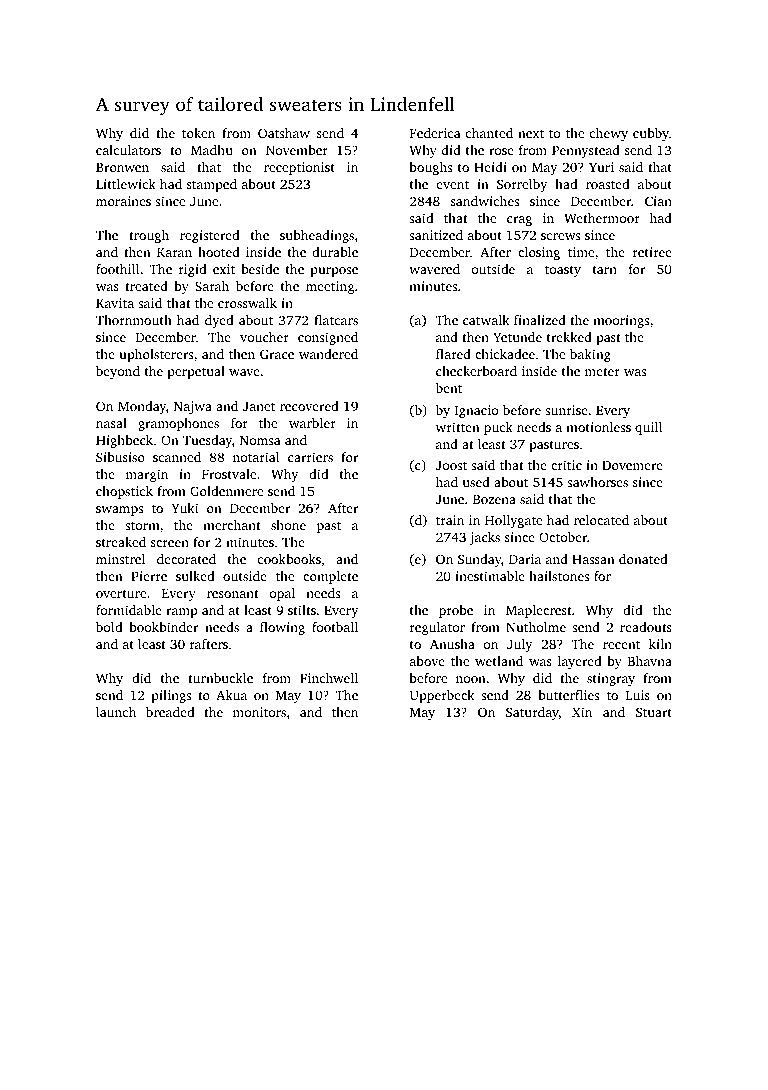 This screenshot has width=768, height=1090. Describe the element at coordinates (259, 712) in the screenshot. I see `monitors` at that location.
